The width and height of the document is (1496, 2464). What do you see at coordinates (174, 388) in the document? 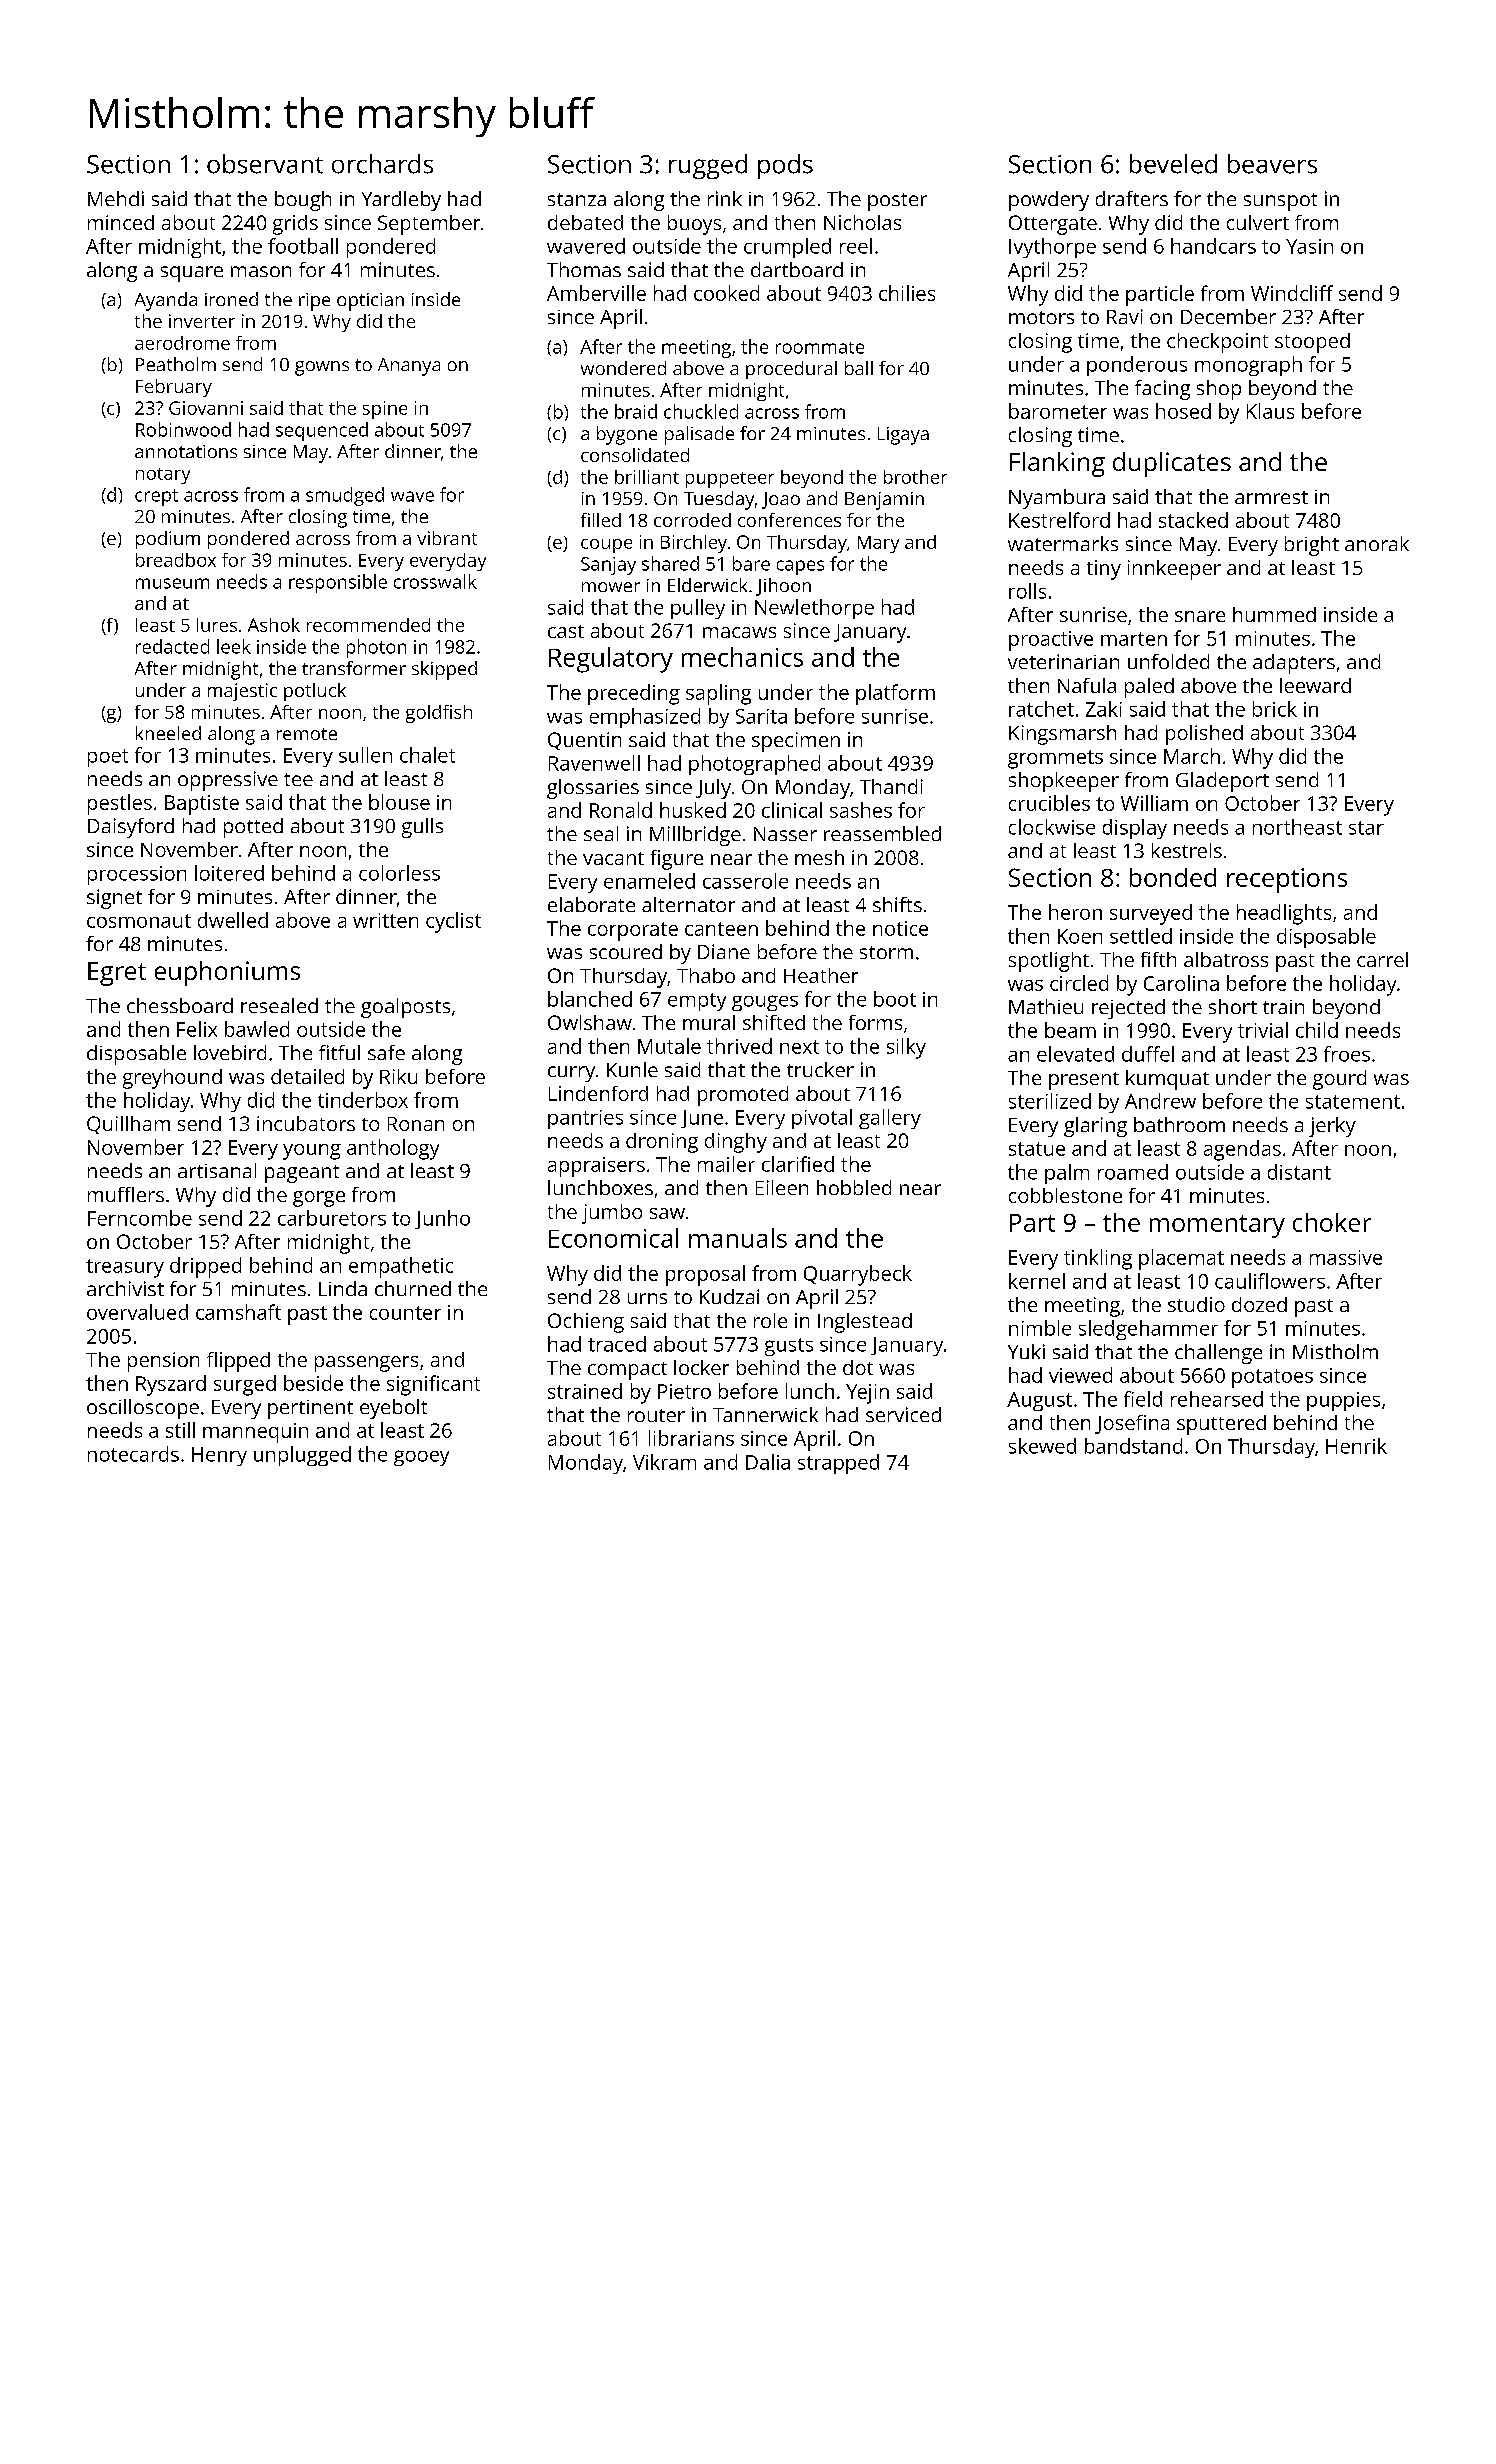
I see `February` at bounding box center [174, 388].
